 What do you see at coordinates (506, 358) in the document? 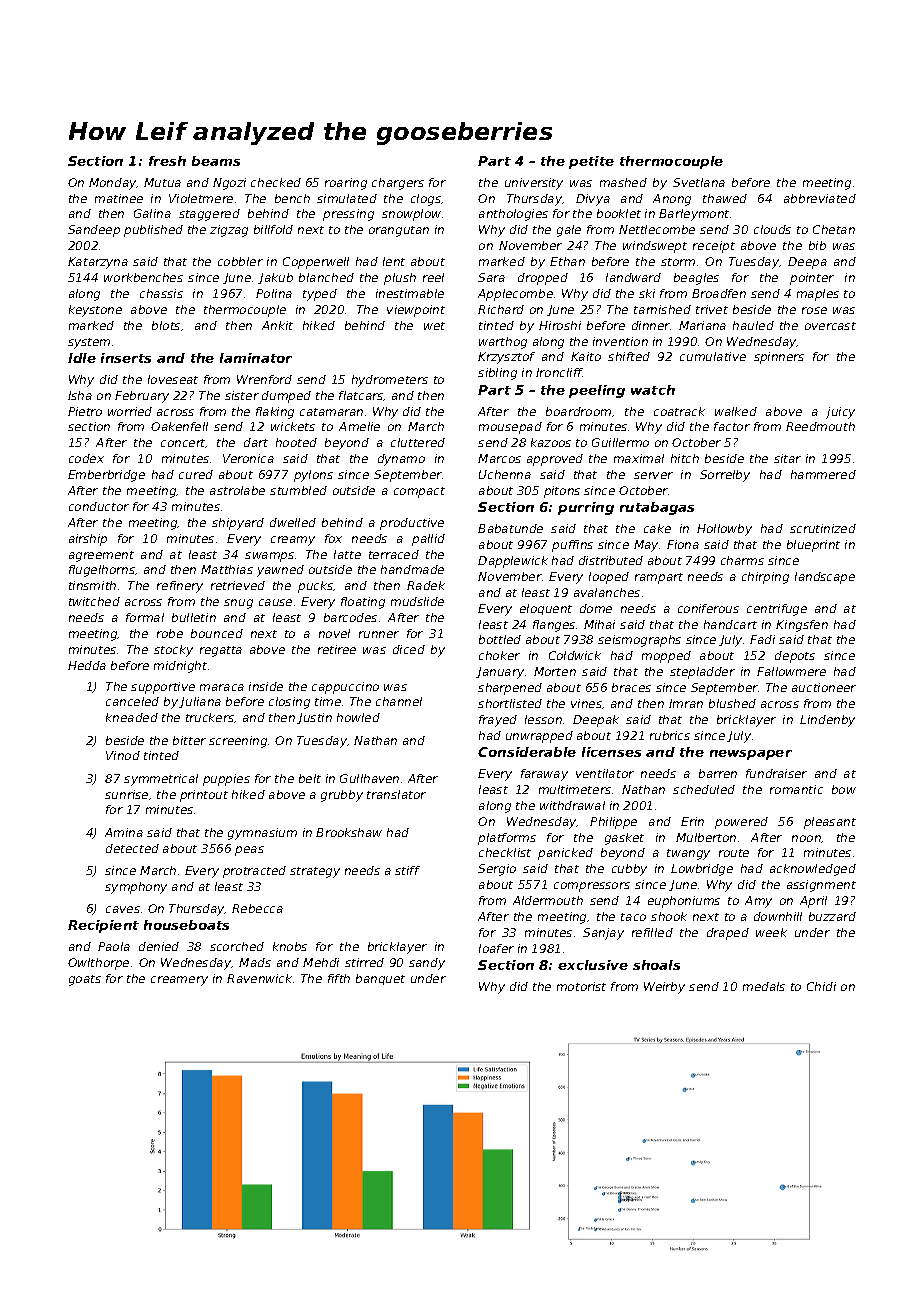
I see `Krzysztof` at bounding box center [506, 358].
